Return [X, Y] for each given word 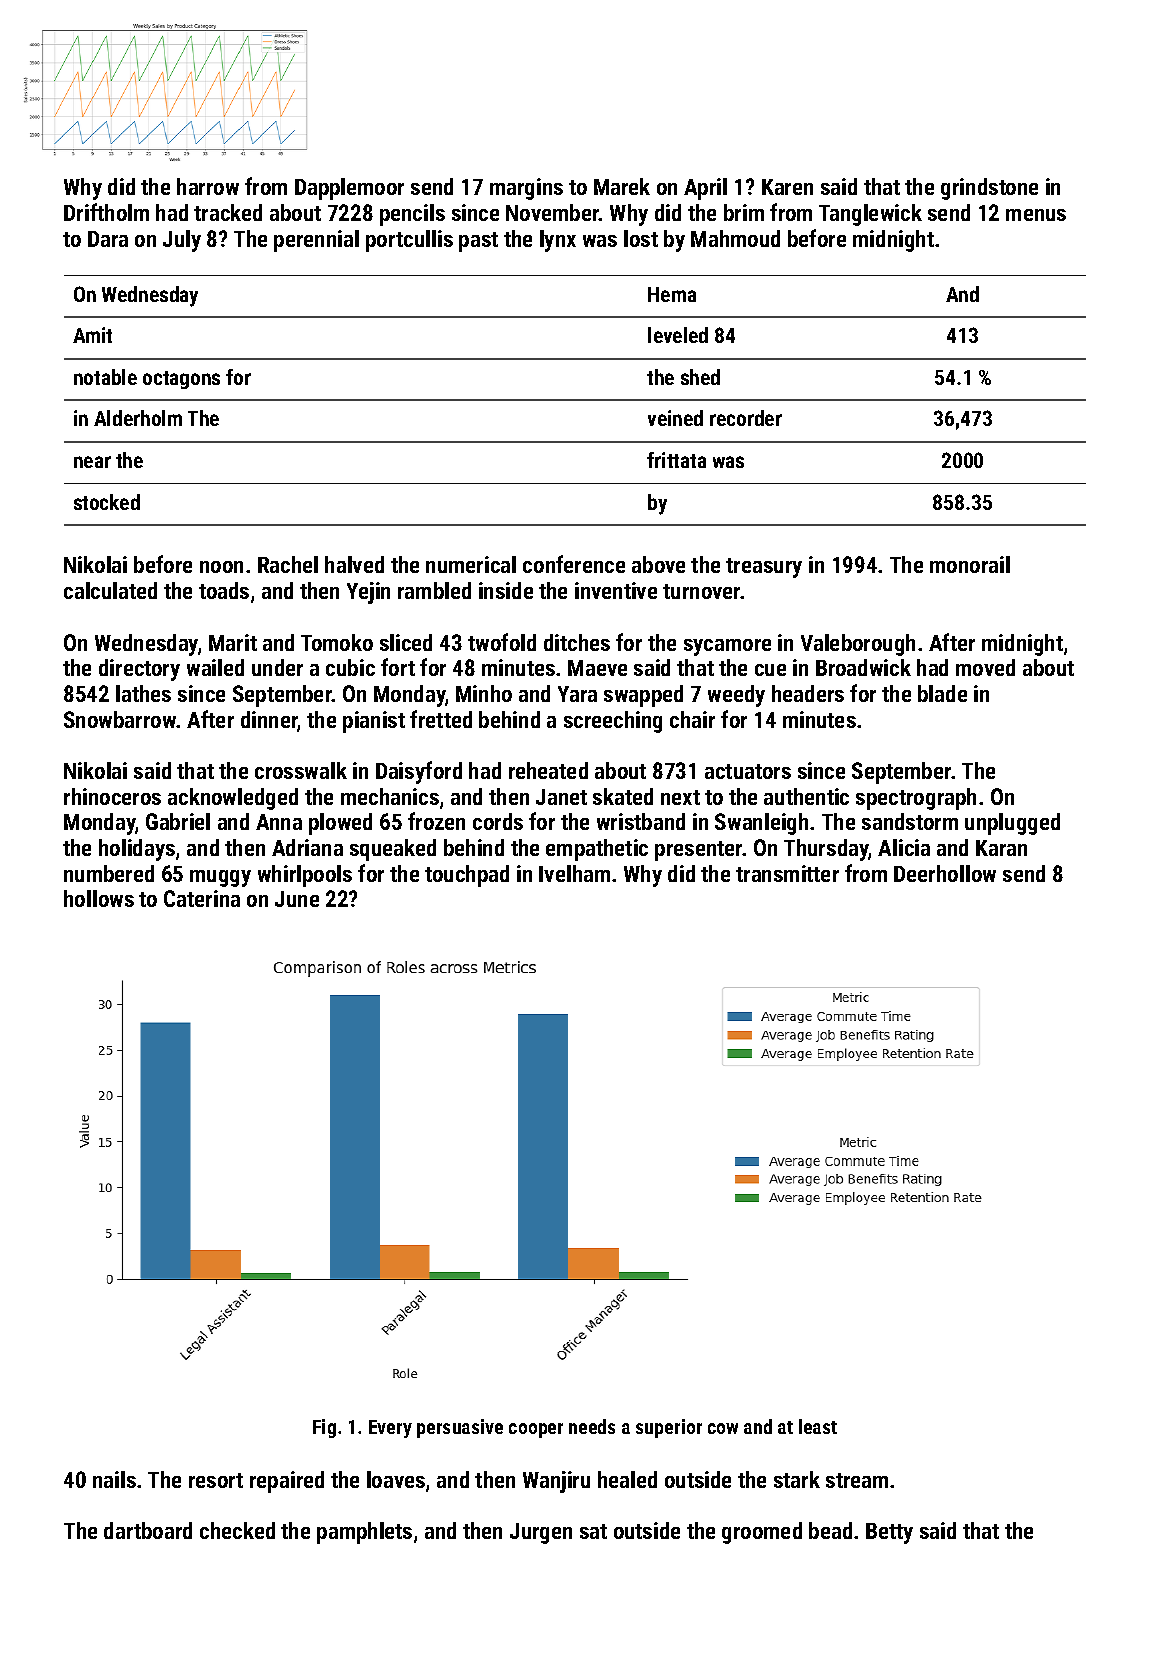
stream [857, 1480]
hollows [99, 898]
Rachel [288, 564]
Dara [108, 239]
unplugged [1012, 824]
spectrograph [916, 799]
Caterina [202, 898]
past [478, 242]
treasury [764, 568]
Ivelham [574, 873]
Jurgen [541, 1533]
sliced [406, 642]
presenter [699, 851]
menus [1036, 215]
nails [114, 1479]
